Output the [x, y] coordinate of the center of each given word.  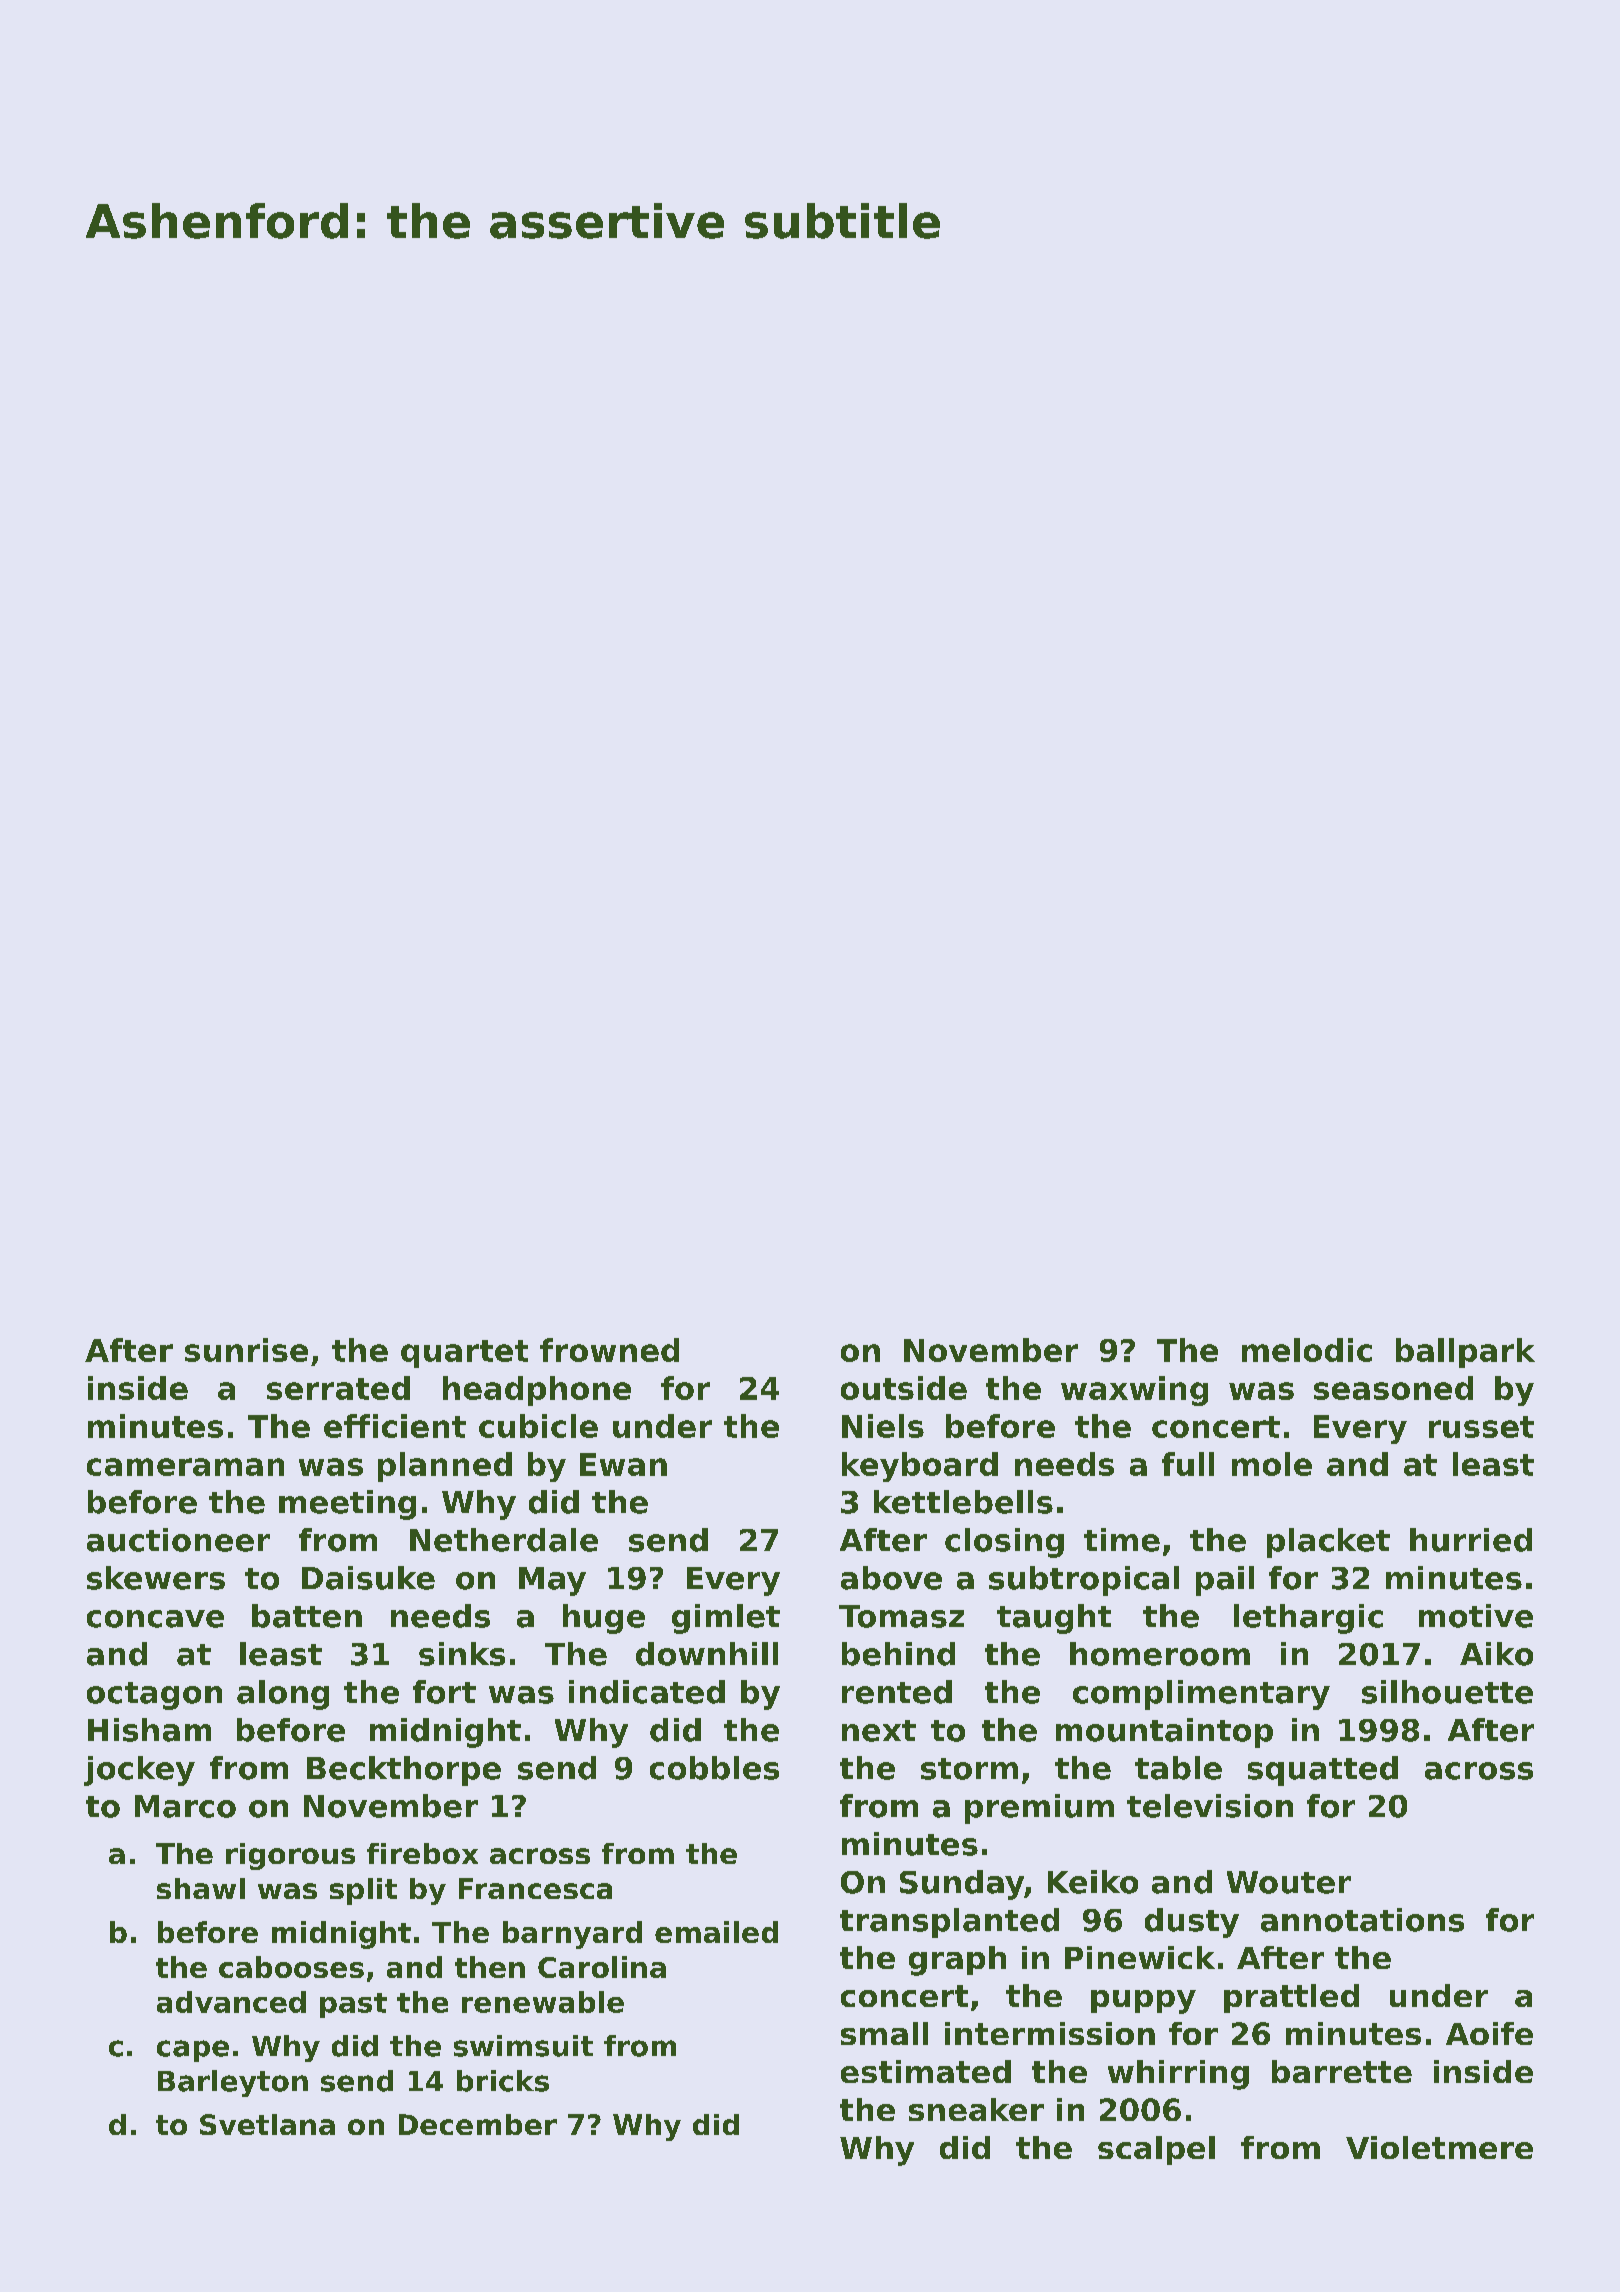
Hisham [149, 1730]
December [478, 2124]
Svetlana [267, 2124]
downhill [707, 1654]
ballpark [1465, 1353]
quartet [464, 1354]
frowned [609, 1350]
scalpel [1156, 2150]
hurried [1471, 1540]
